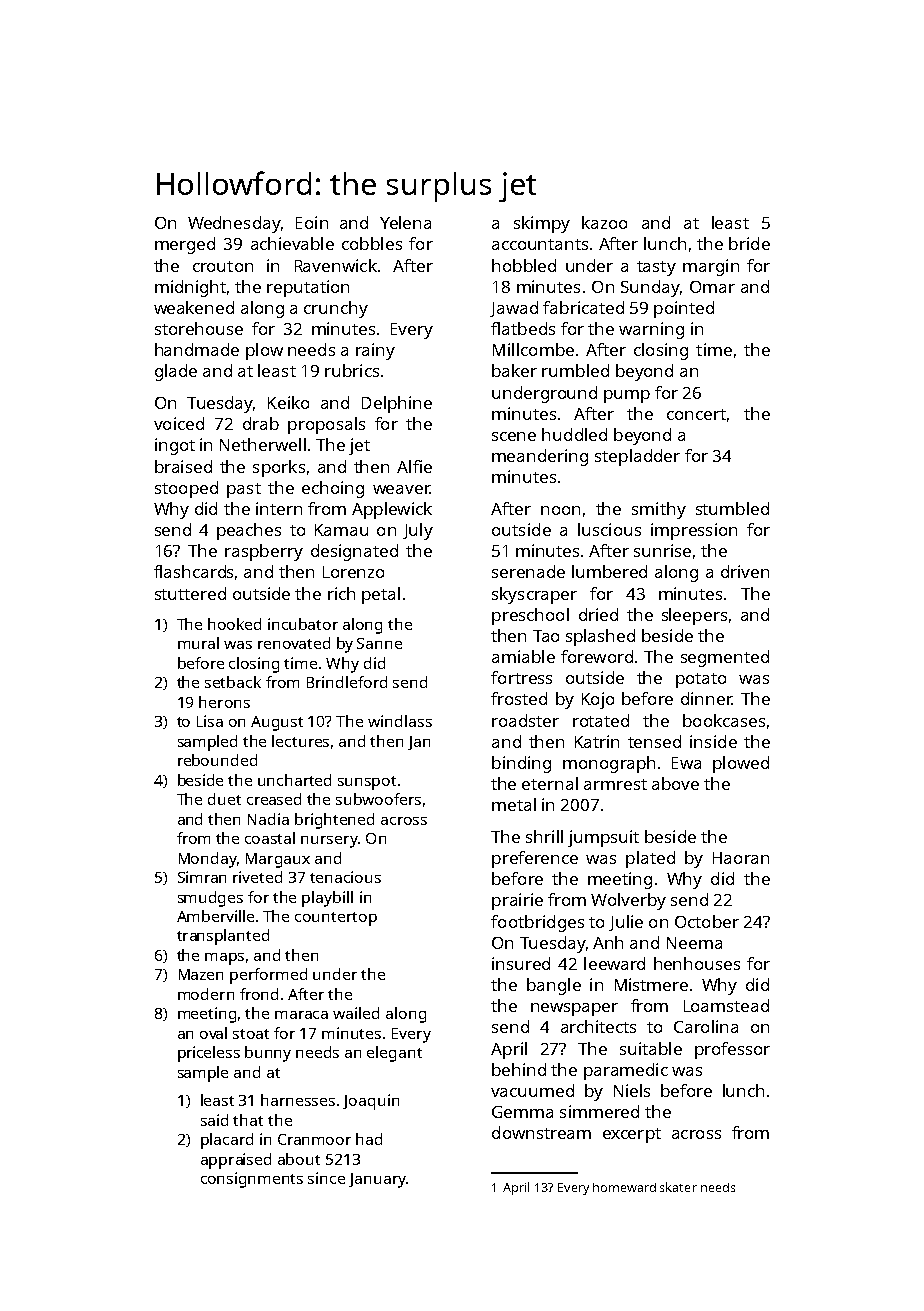 The height and width of the image is (1311, 924). I want to click on Ravenwick, so click(336, 265).
